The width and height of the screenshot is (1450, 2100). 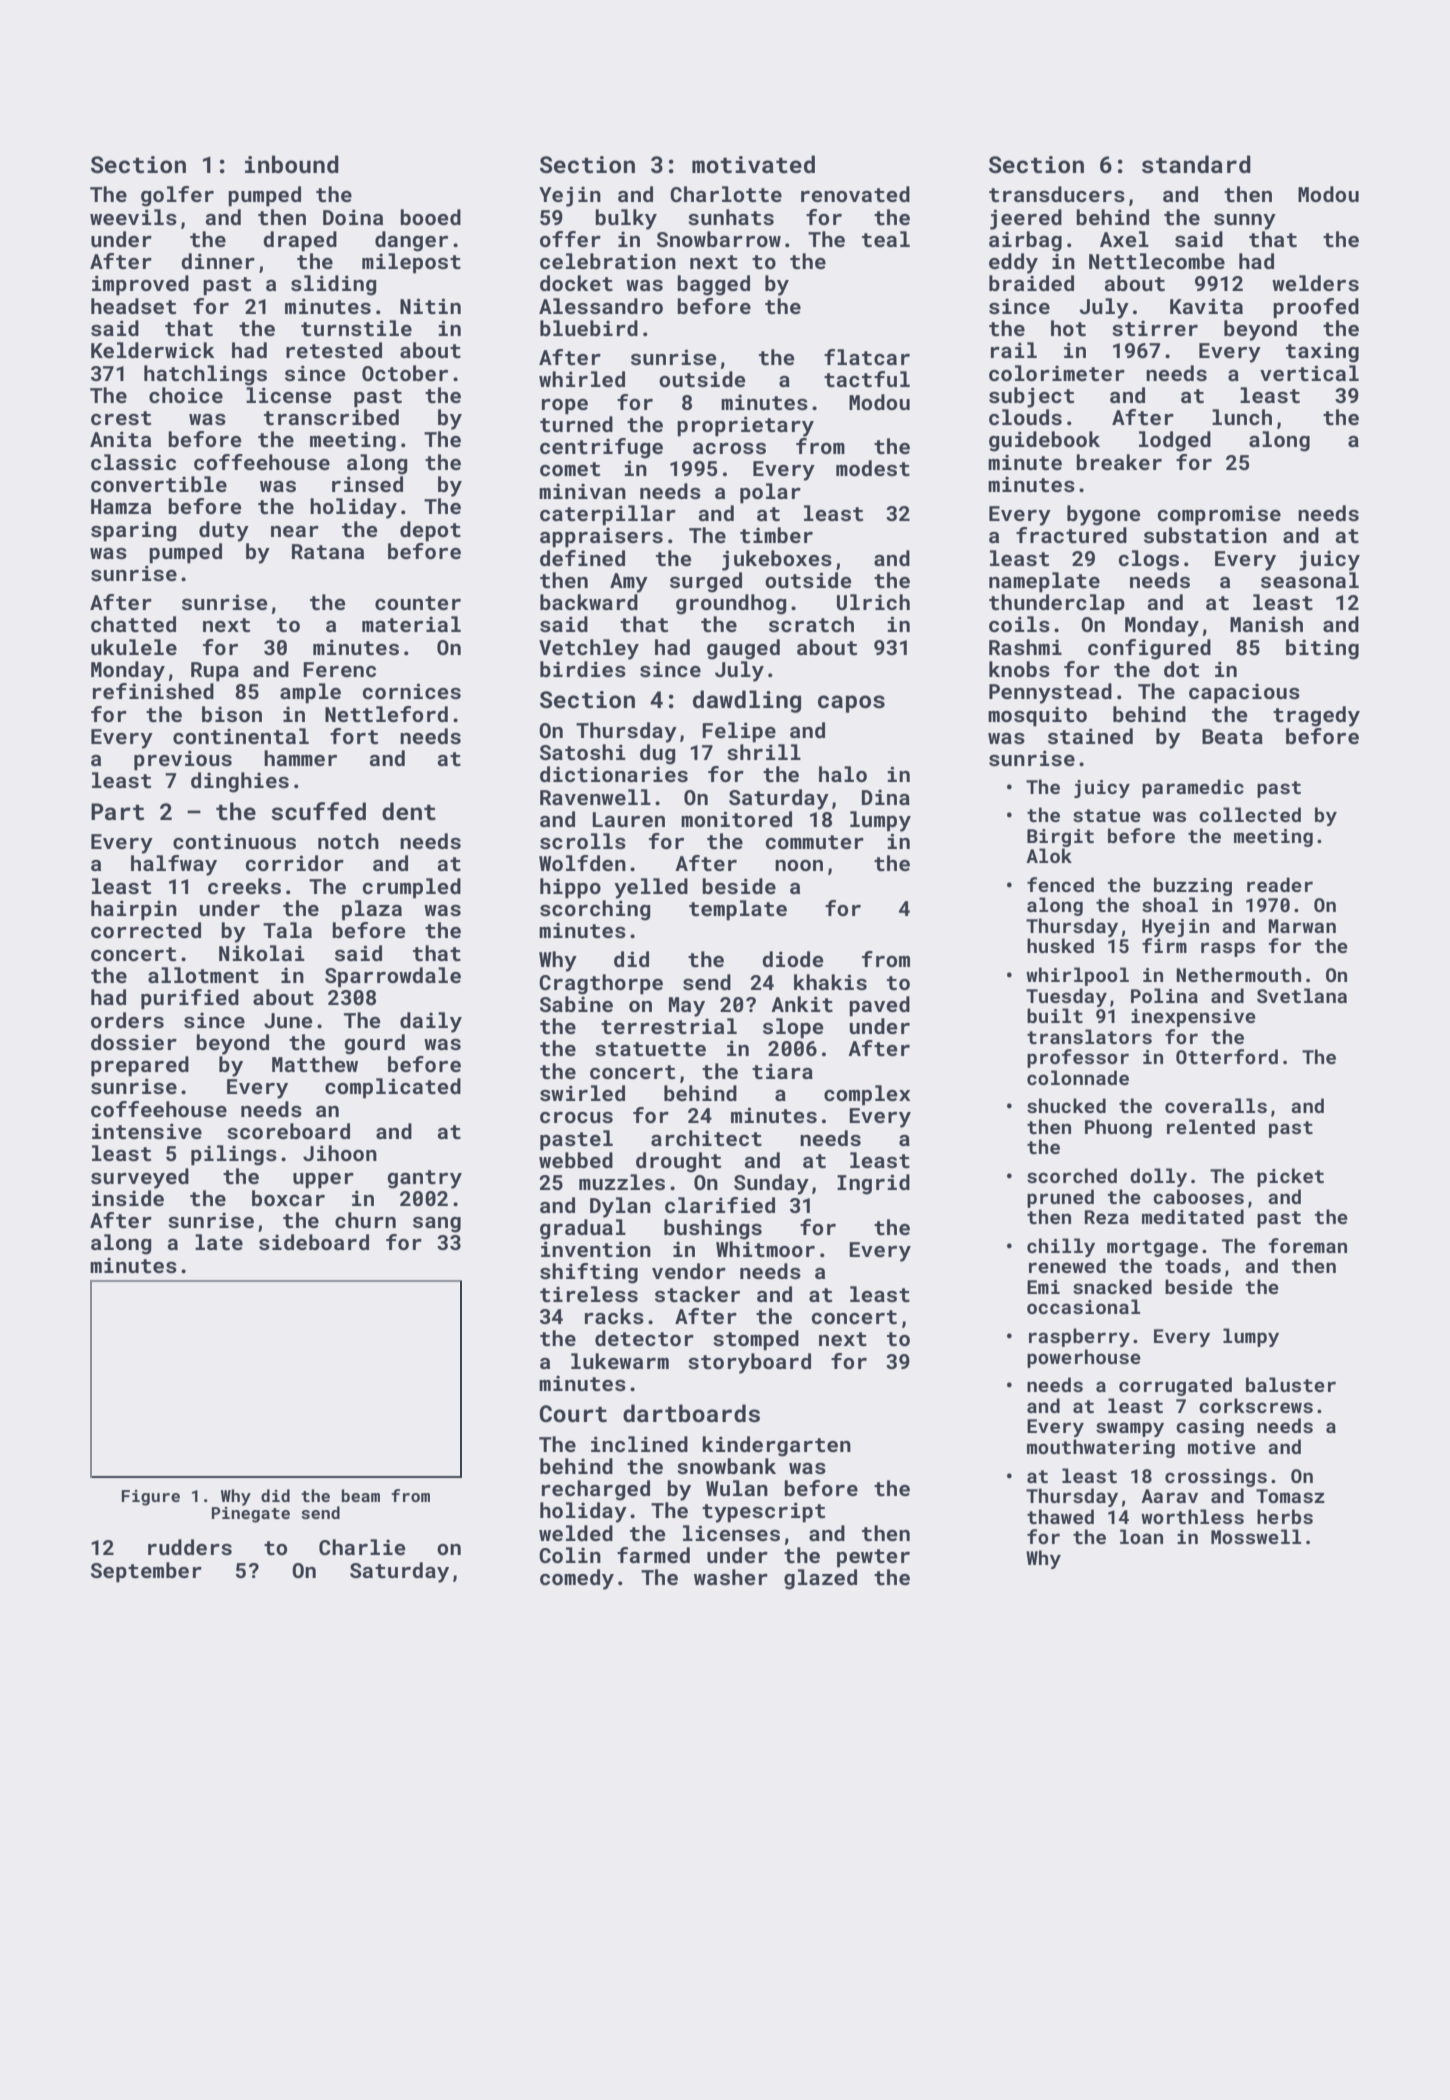 What do you see at coordinates (314, 1242) in the screenshot?
I see `sideboard` at bounding box center [314, 1242].
